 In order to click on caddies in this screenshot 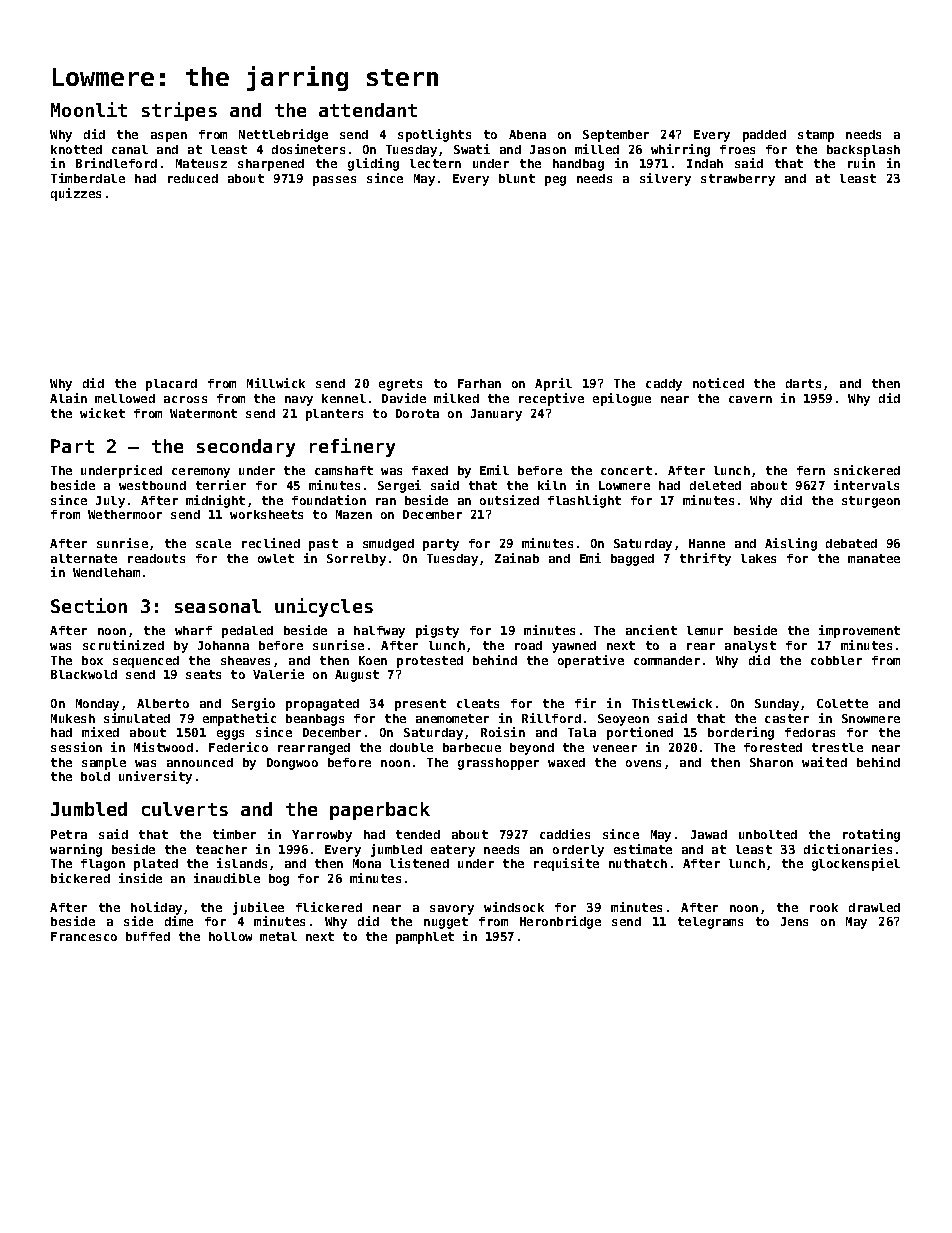, I will do `click(565, 834)`.
